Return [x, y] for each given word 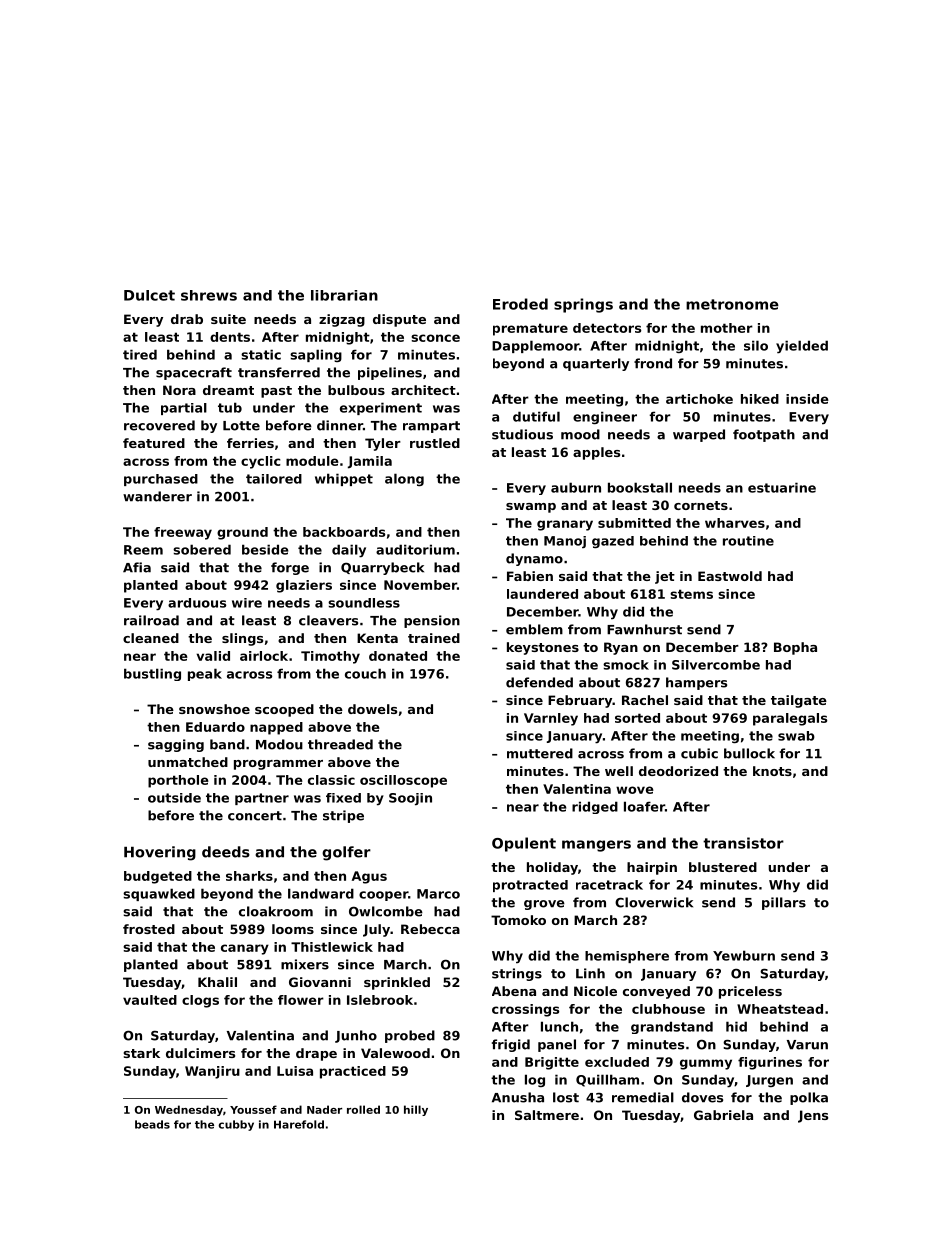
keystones [543, 648]
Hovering [160, 853]
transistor [743, 843]
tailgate [799, 701]
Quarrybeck [382, 568]
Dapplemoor [535, 346]
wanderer [157, 496]
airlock [264, 656]
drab [187, 319]
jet [665, 577]
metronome [732, 304]
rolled [363, 1109]
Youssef [253, 1109]
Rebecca [430, 929]
